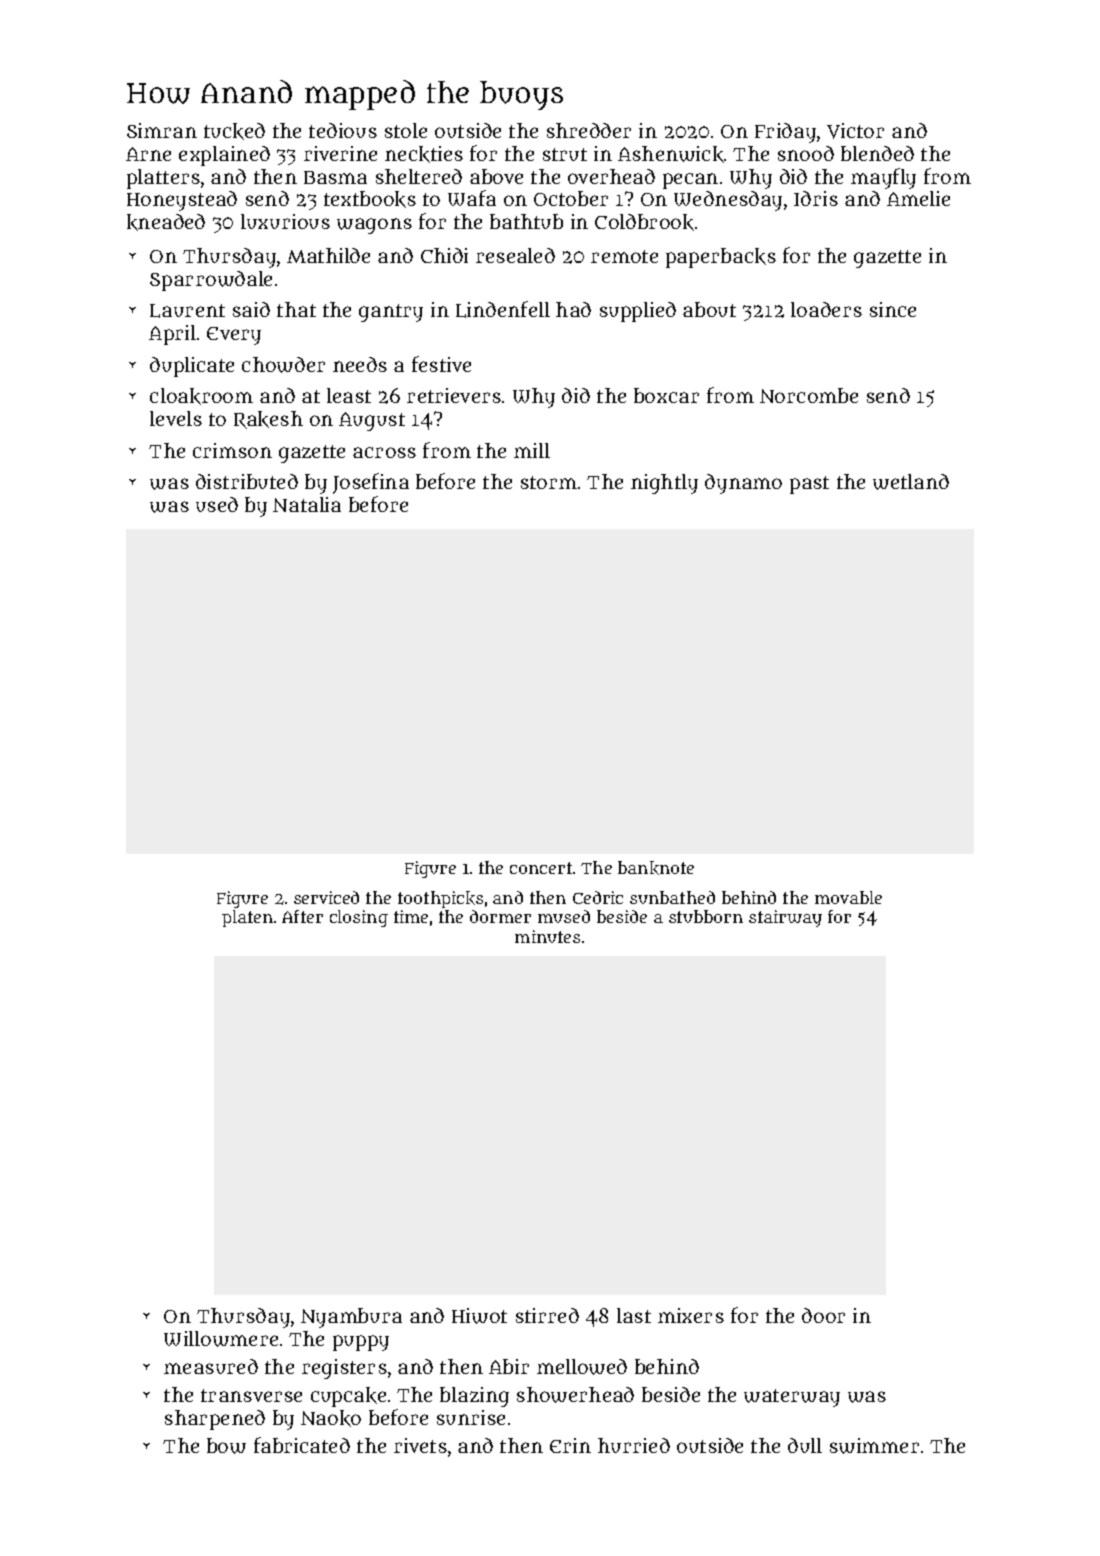 Image resolution: width=1100 pixels, height=1556 pixels. What do you see at coordinates (162, 130) in the screenshot?
I see `Simran` at bounding box center [162, 130].
